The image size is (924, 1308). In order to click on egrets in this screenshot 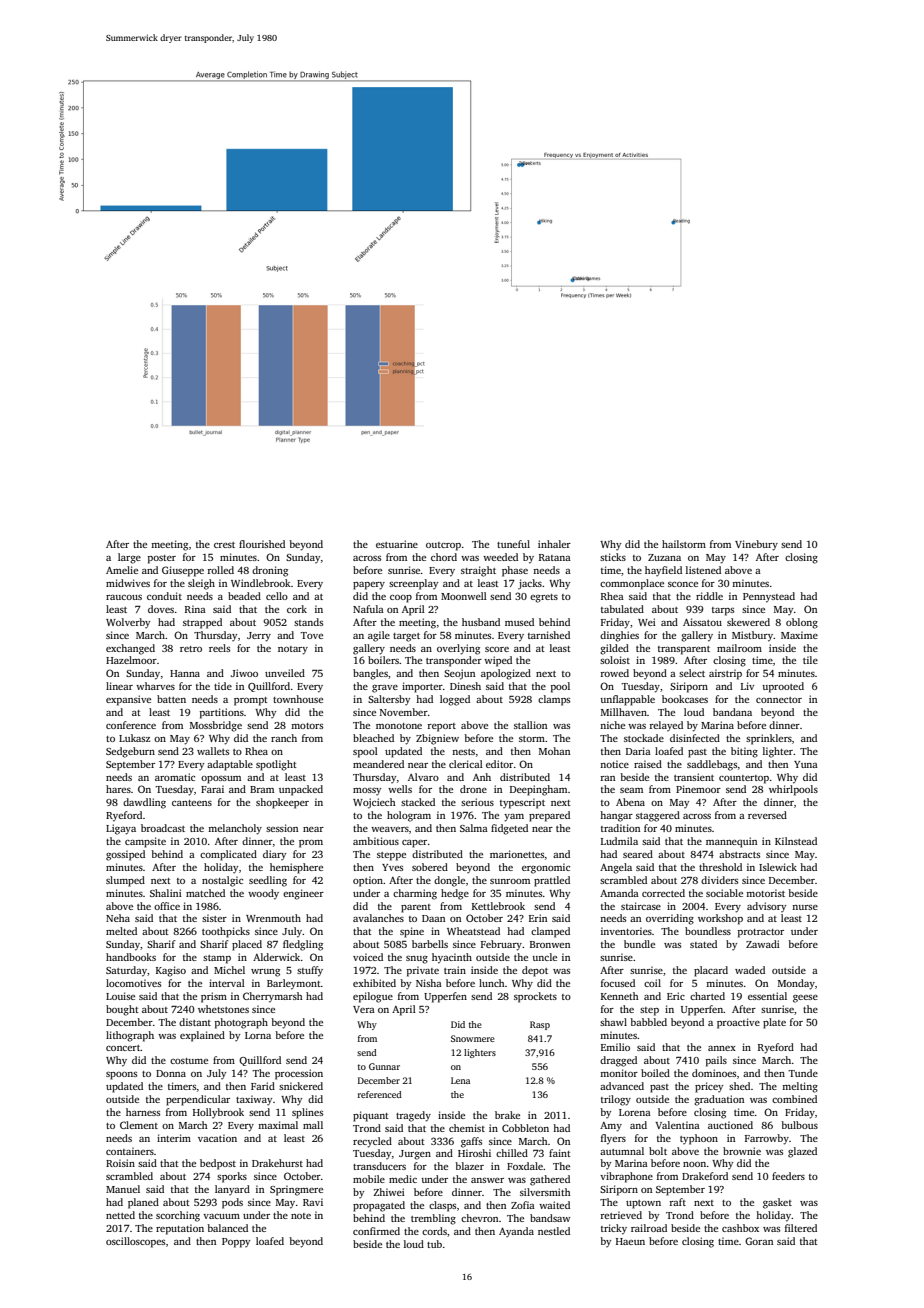, I will do `click(544, 598)`.
